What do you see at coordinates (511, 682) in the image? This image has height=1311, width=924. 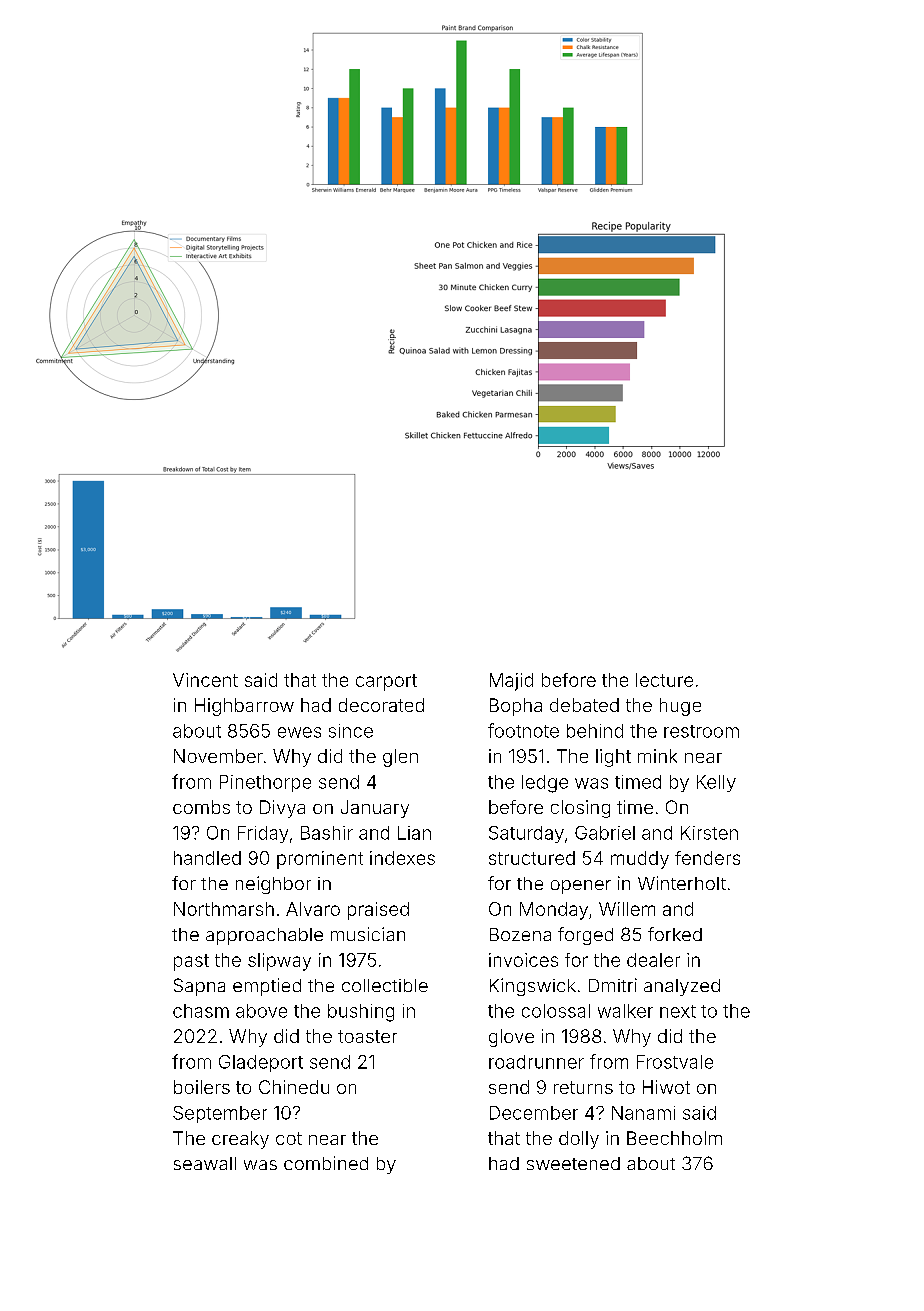 I see `Majid` at bounding box center [511, 682].
